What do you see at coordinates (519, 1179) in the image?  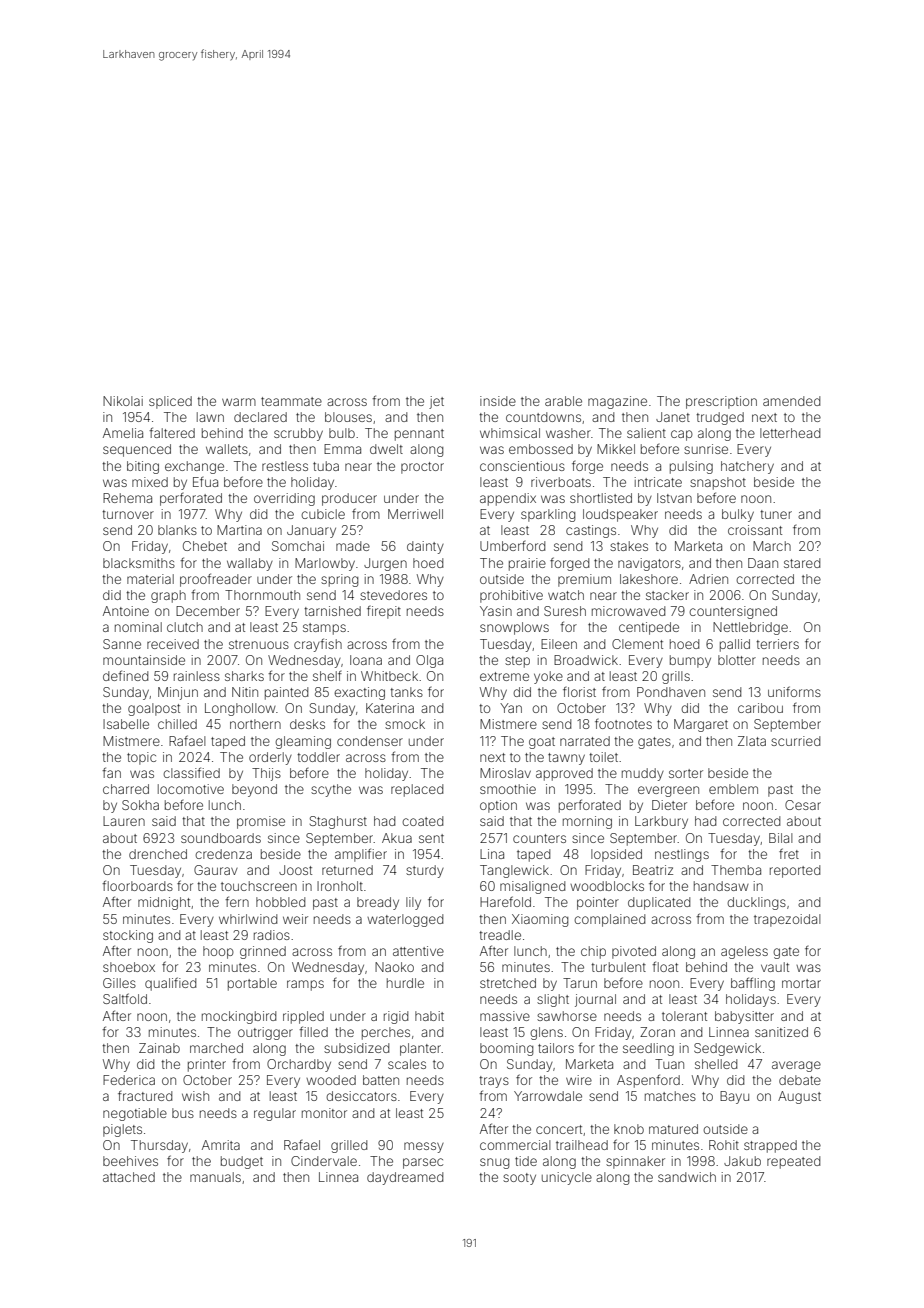 I see `sooty` at bounding box center [519, 1179].
